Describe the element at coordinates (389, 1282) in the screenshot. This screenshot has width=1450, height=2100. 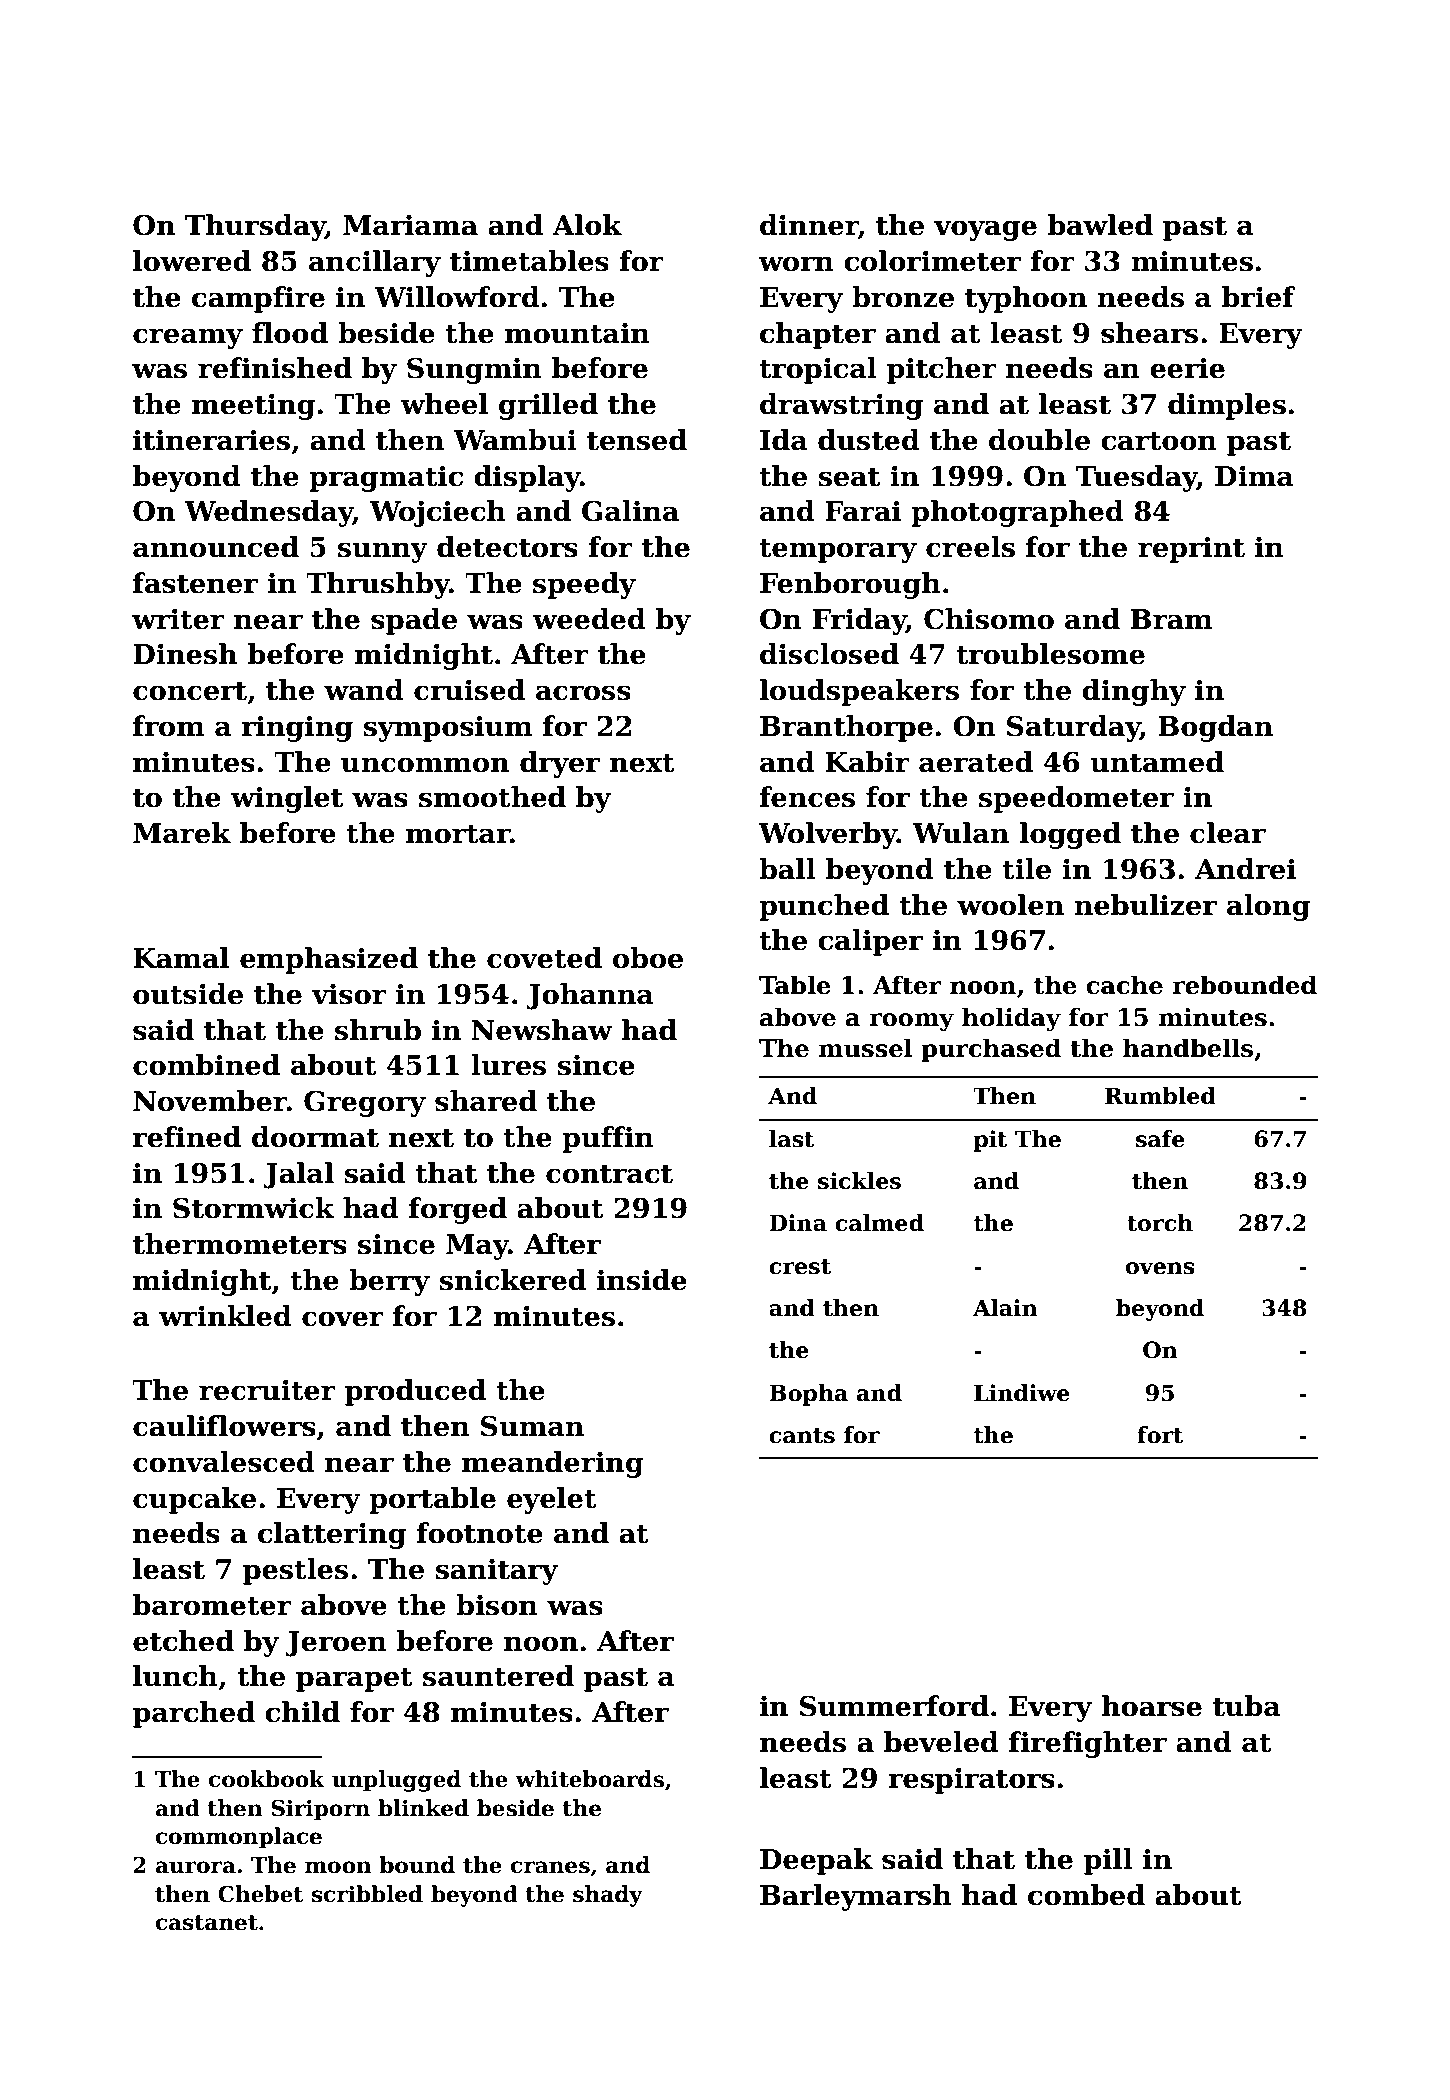
I see `berry` at that location.
